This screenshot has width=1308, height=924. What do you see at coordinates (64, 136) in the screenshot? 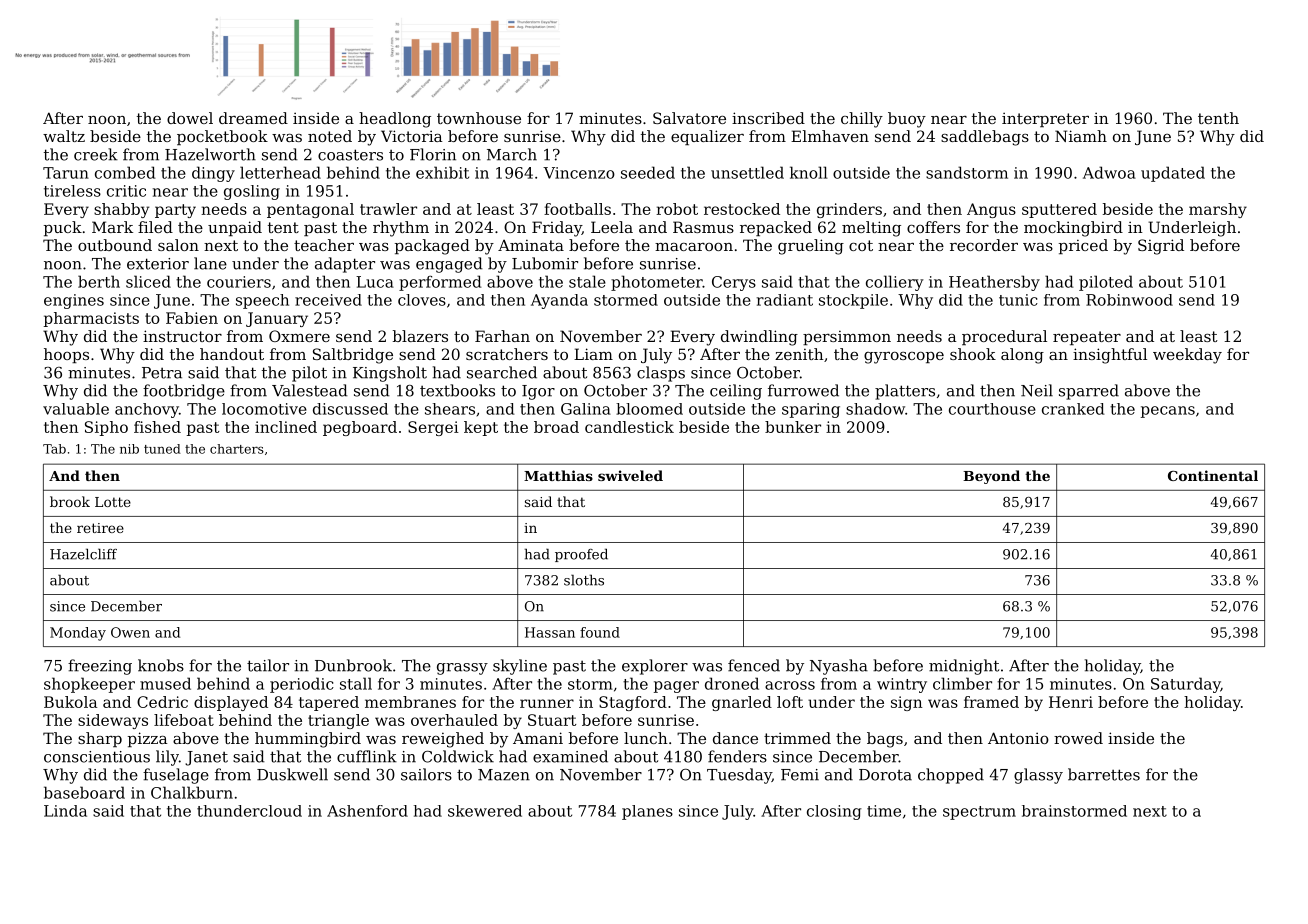
I see `waltz` at bounding box center [64, 136].
